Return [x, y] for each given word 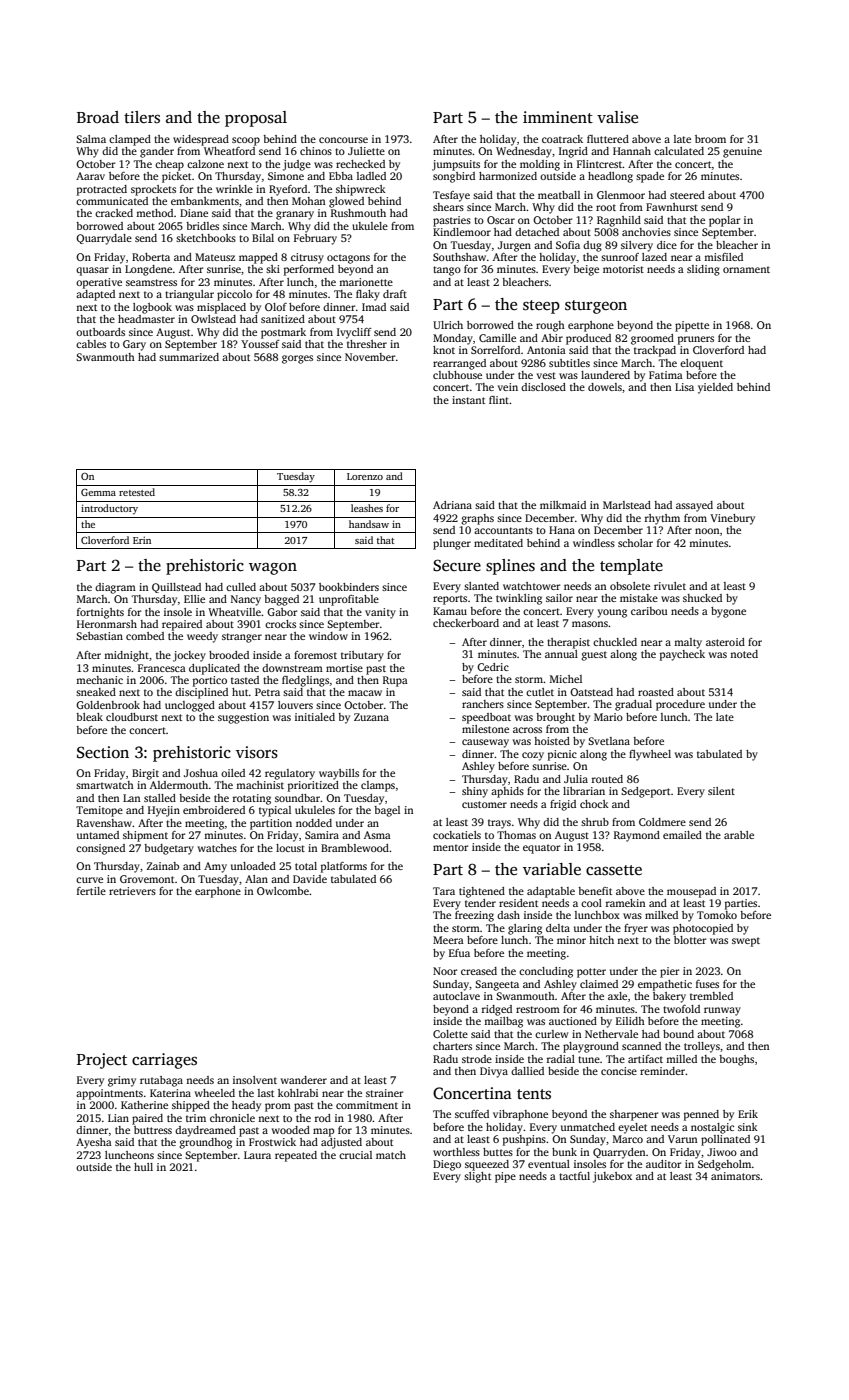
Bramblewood [355, 848]
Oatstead [591, 692]
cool [591, 903]
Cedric [493, 667]
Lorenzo [365, 476]
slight [477, 1177]
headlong [610, 177]
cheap [169, 165]
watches [217, 848]
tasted [245, 680]
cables [91, 344]
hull [143, 1167]
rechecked [360, 164]
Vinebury [732, 519]
